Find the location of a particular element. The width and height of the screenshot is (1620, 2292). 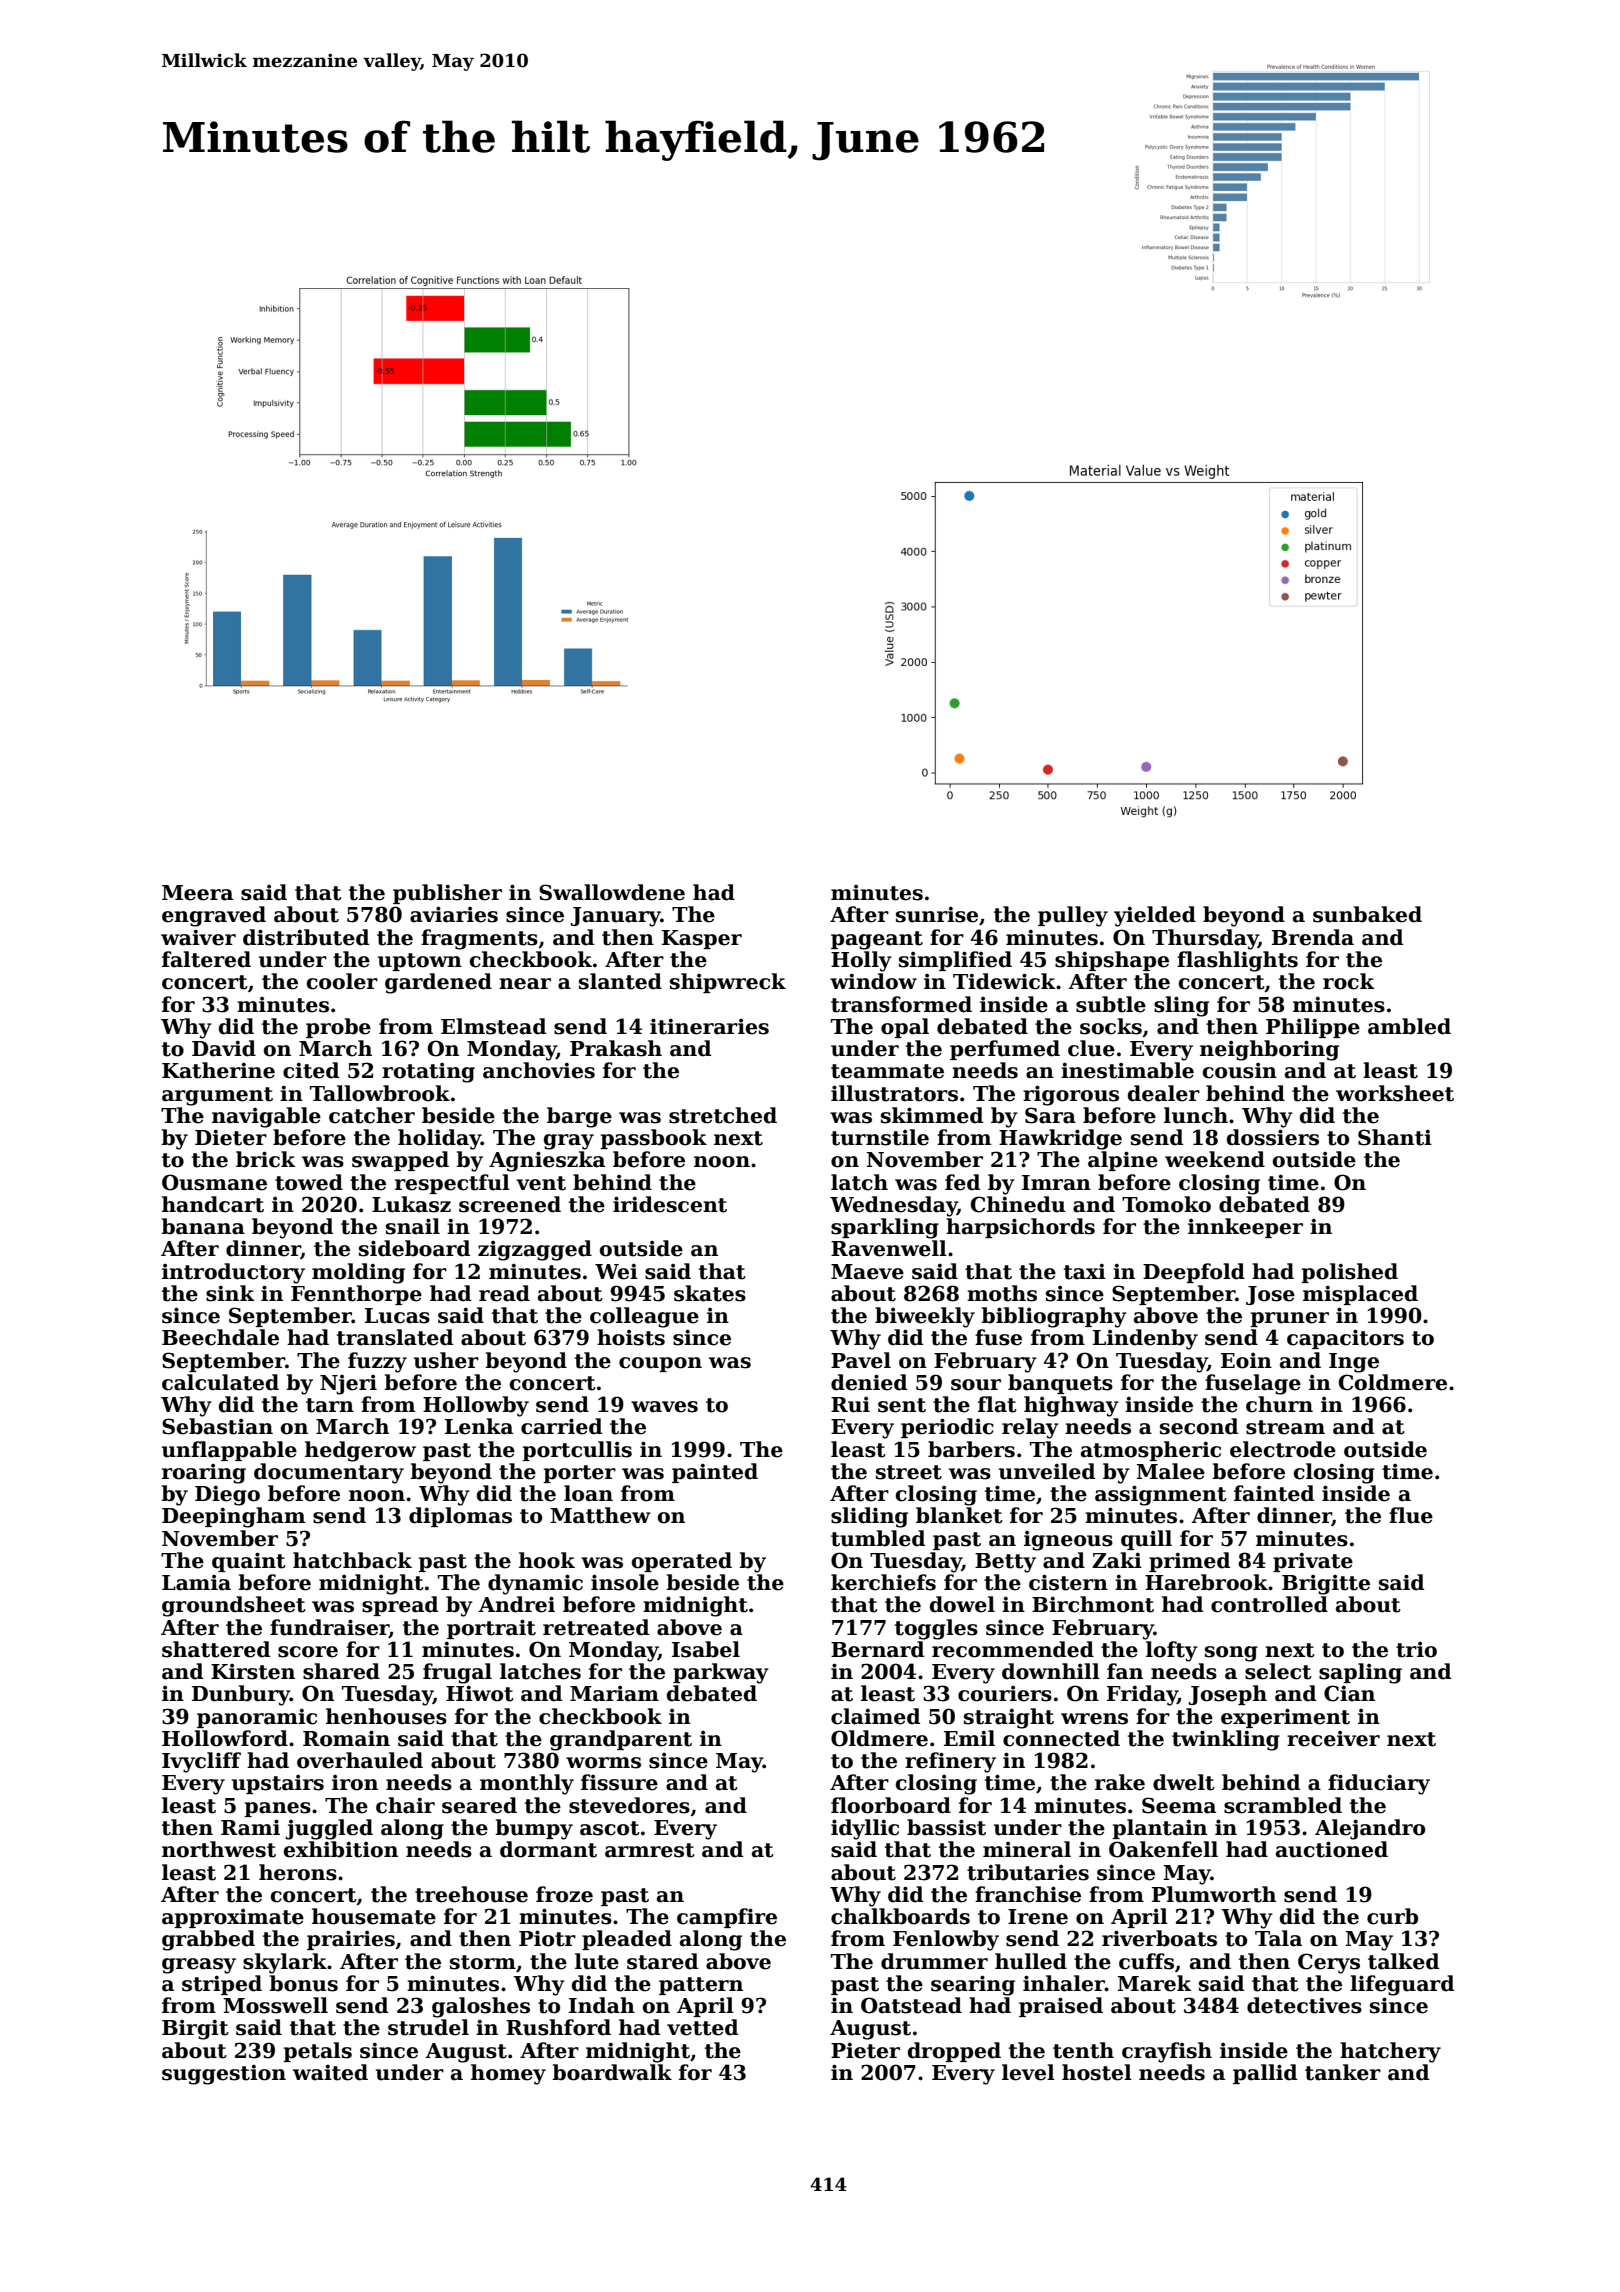

Pieter is located at coordinates (865, 2051).
